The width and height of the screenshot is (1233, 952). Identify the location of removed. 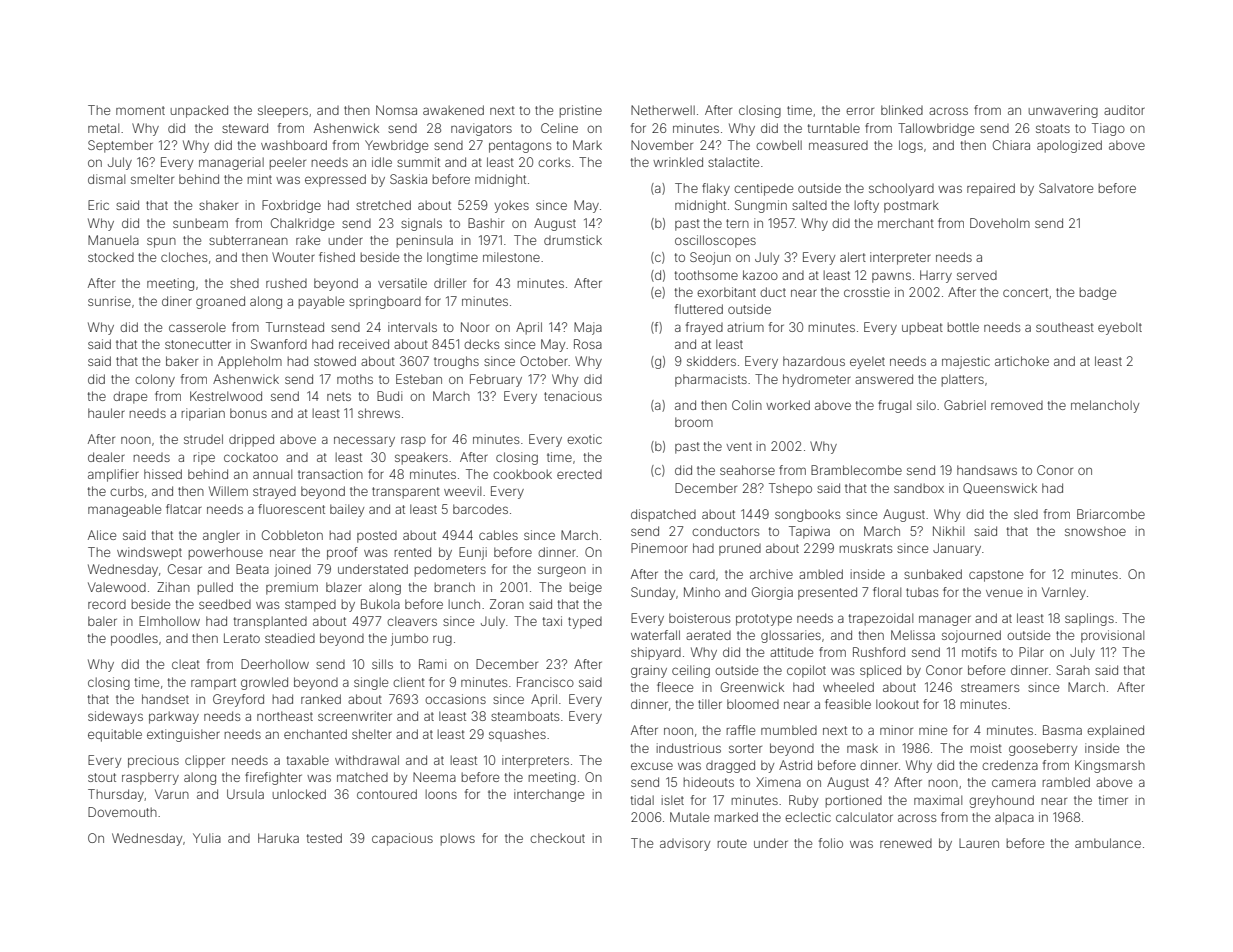
(1017, 405).
